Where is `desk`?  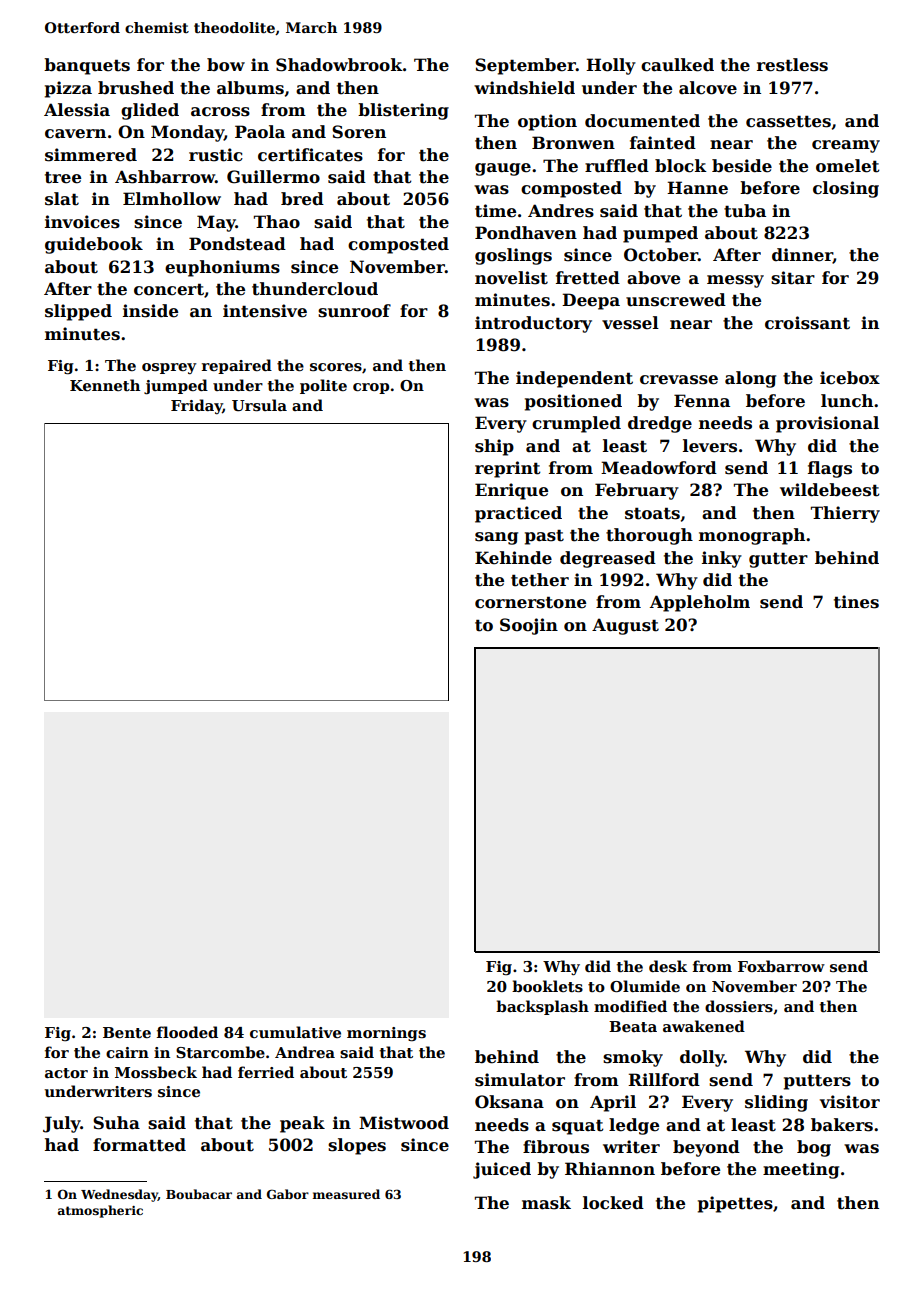 desk is located at coordinates (668, 966).
